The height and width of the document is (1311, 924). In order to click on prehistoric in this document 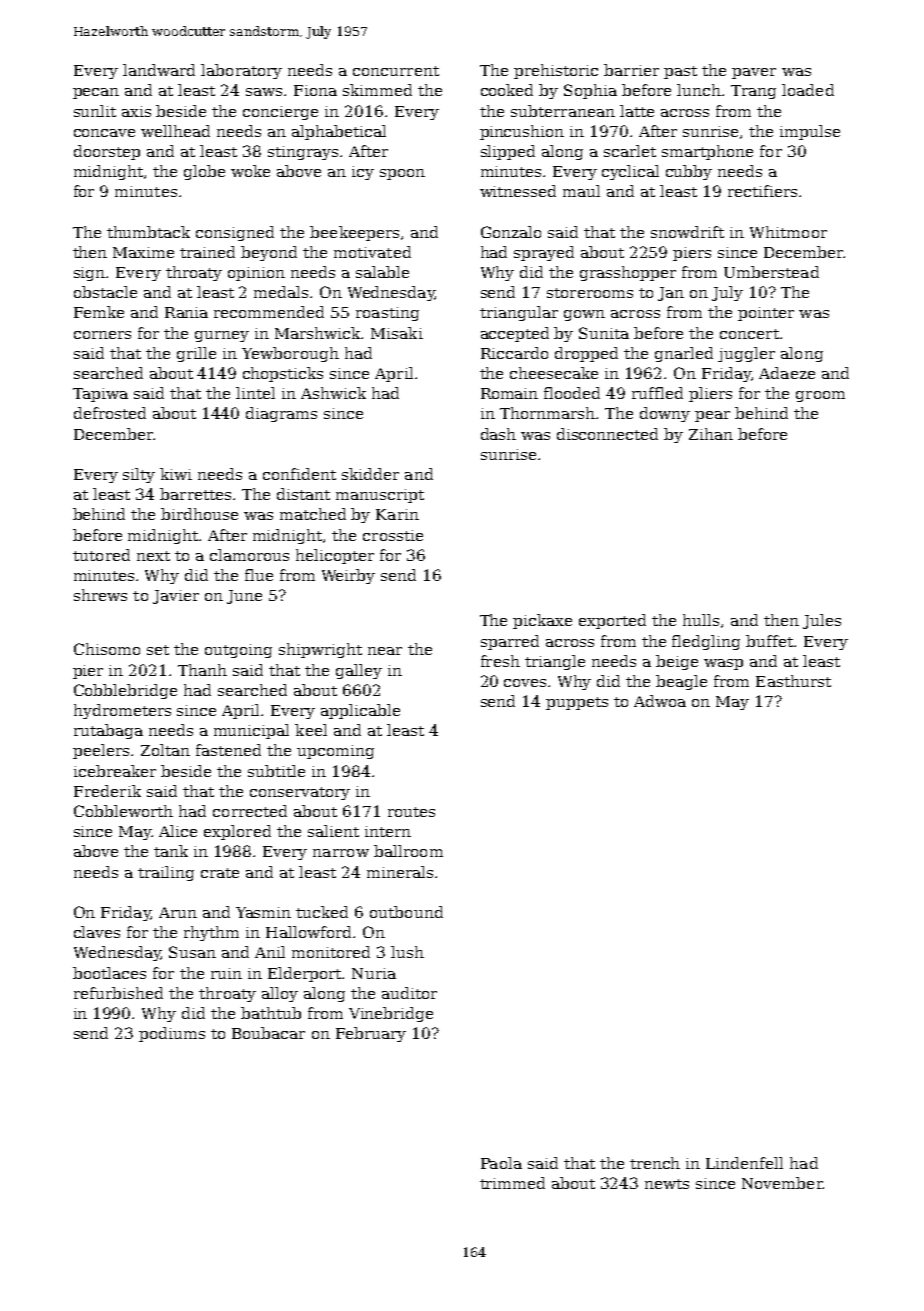, I will do `click(556, 71)`.
